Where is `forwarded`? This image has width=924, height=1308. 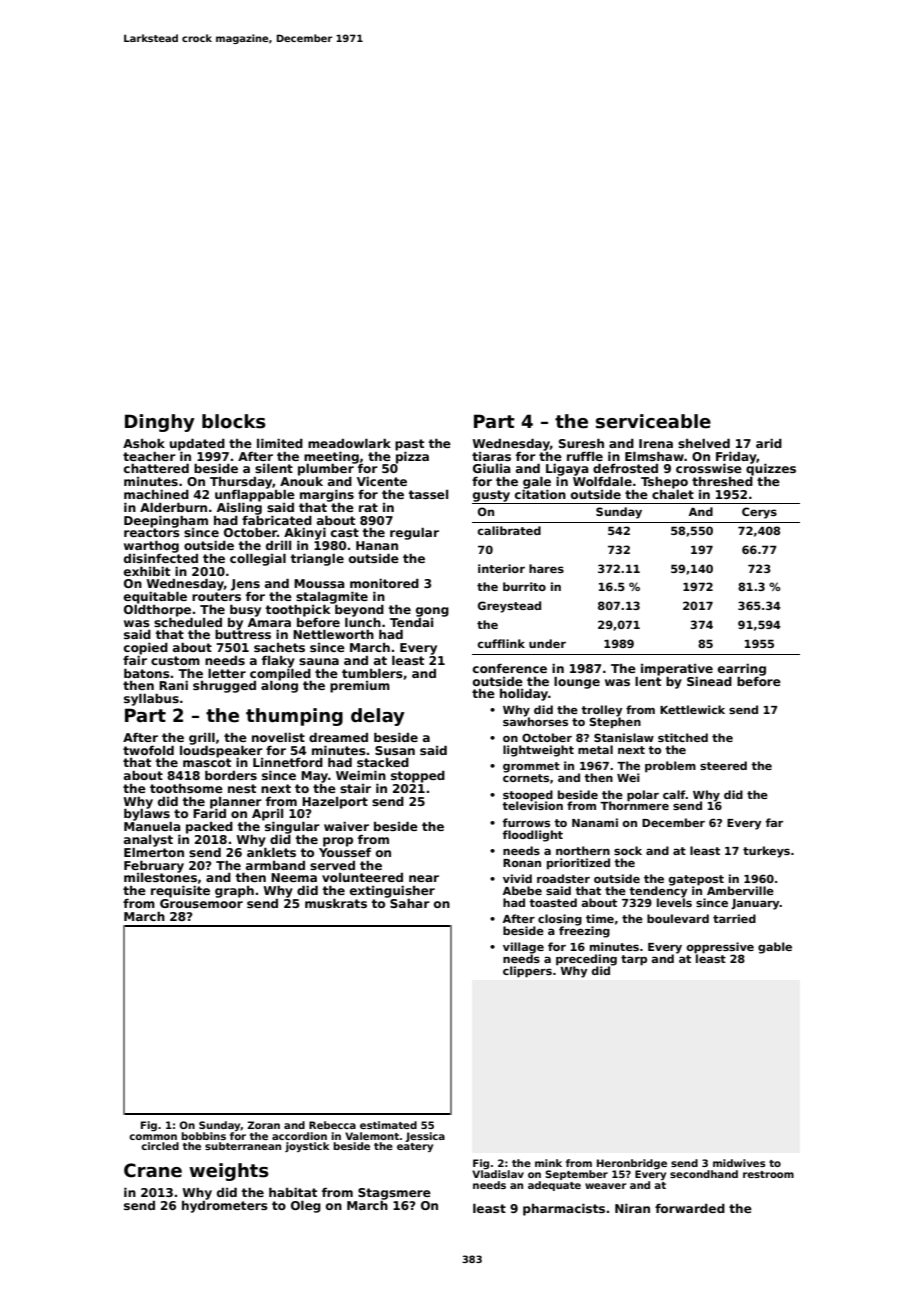 forwarded is located at coordinates (690, 1208).
